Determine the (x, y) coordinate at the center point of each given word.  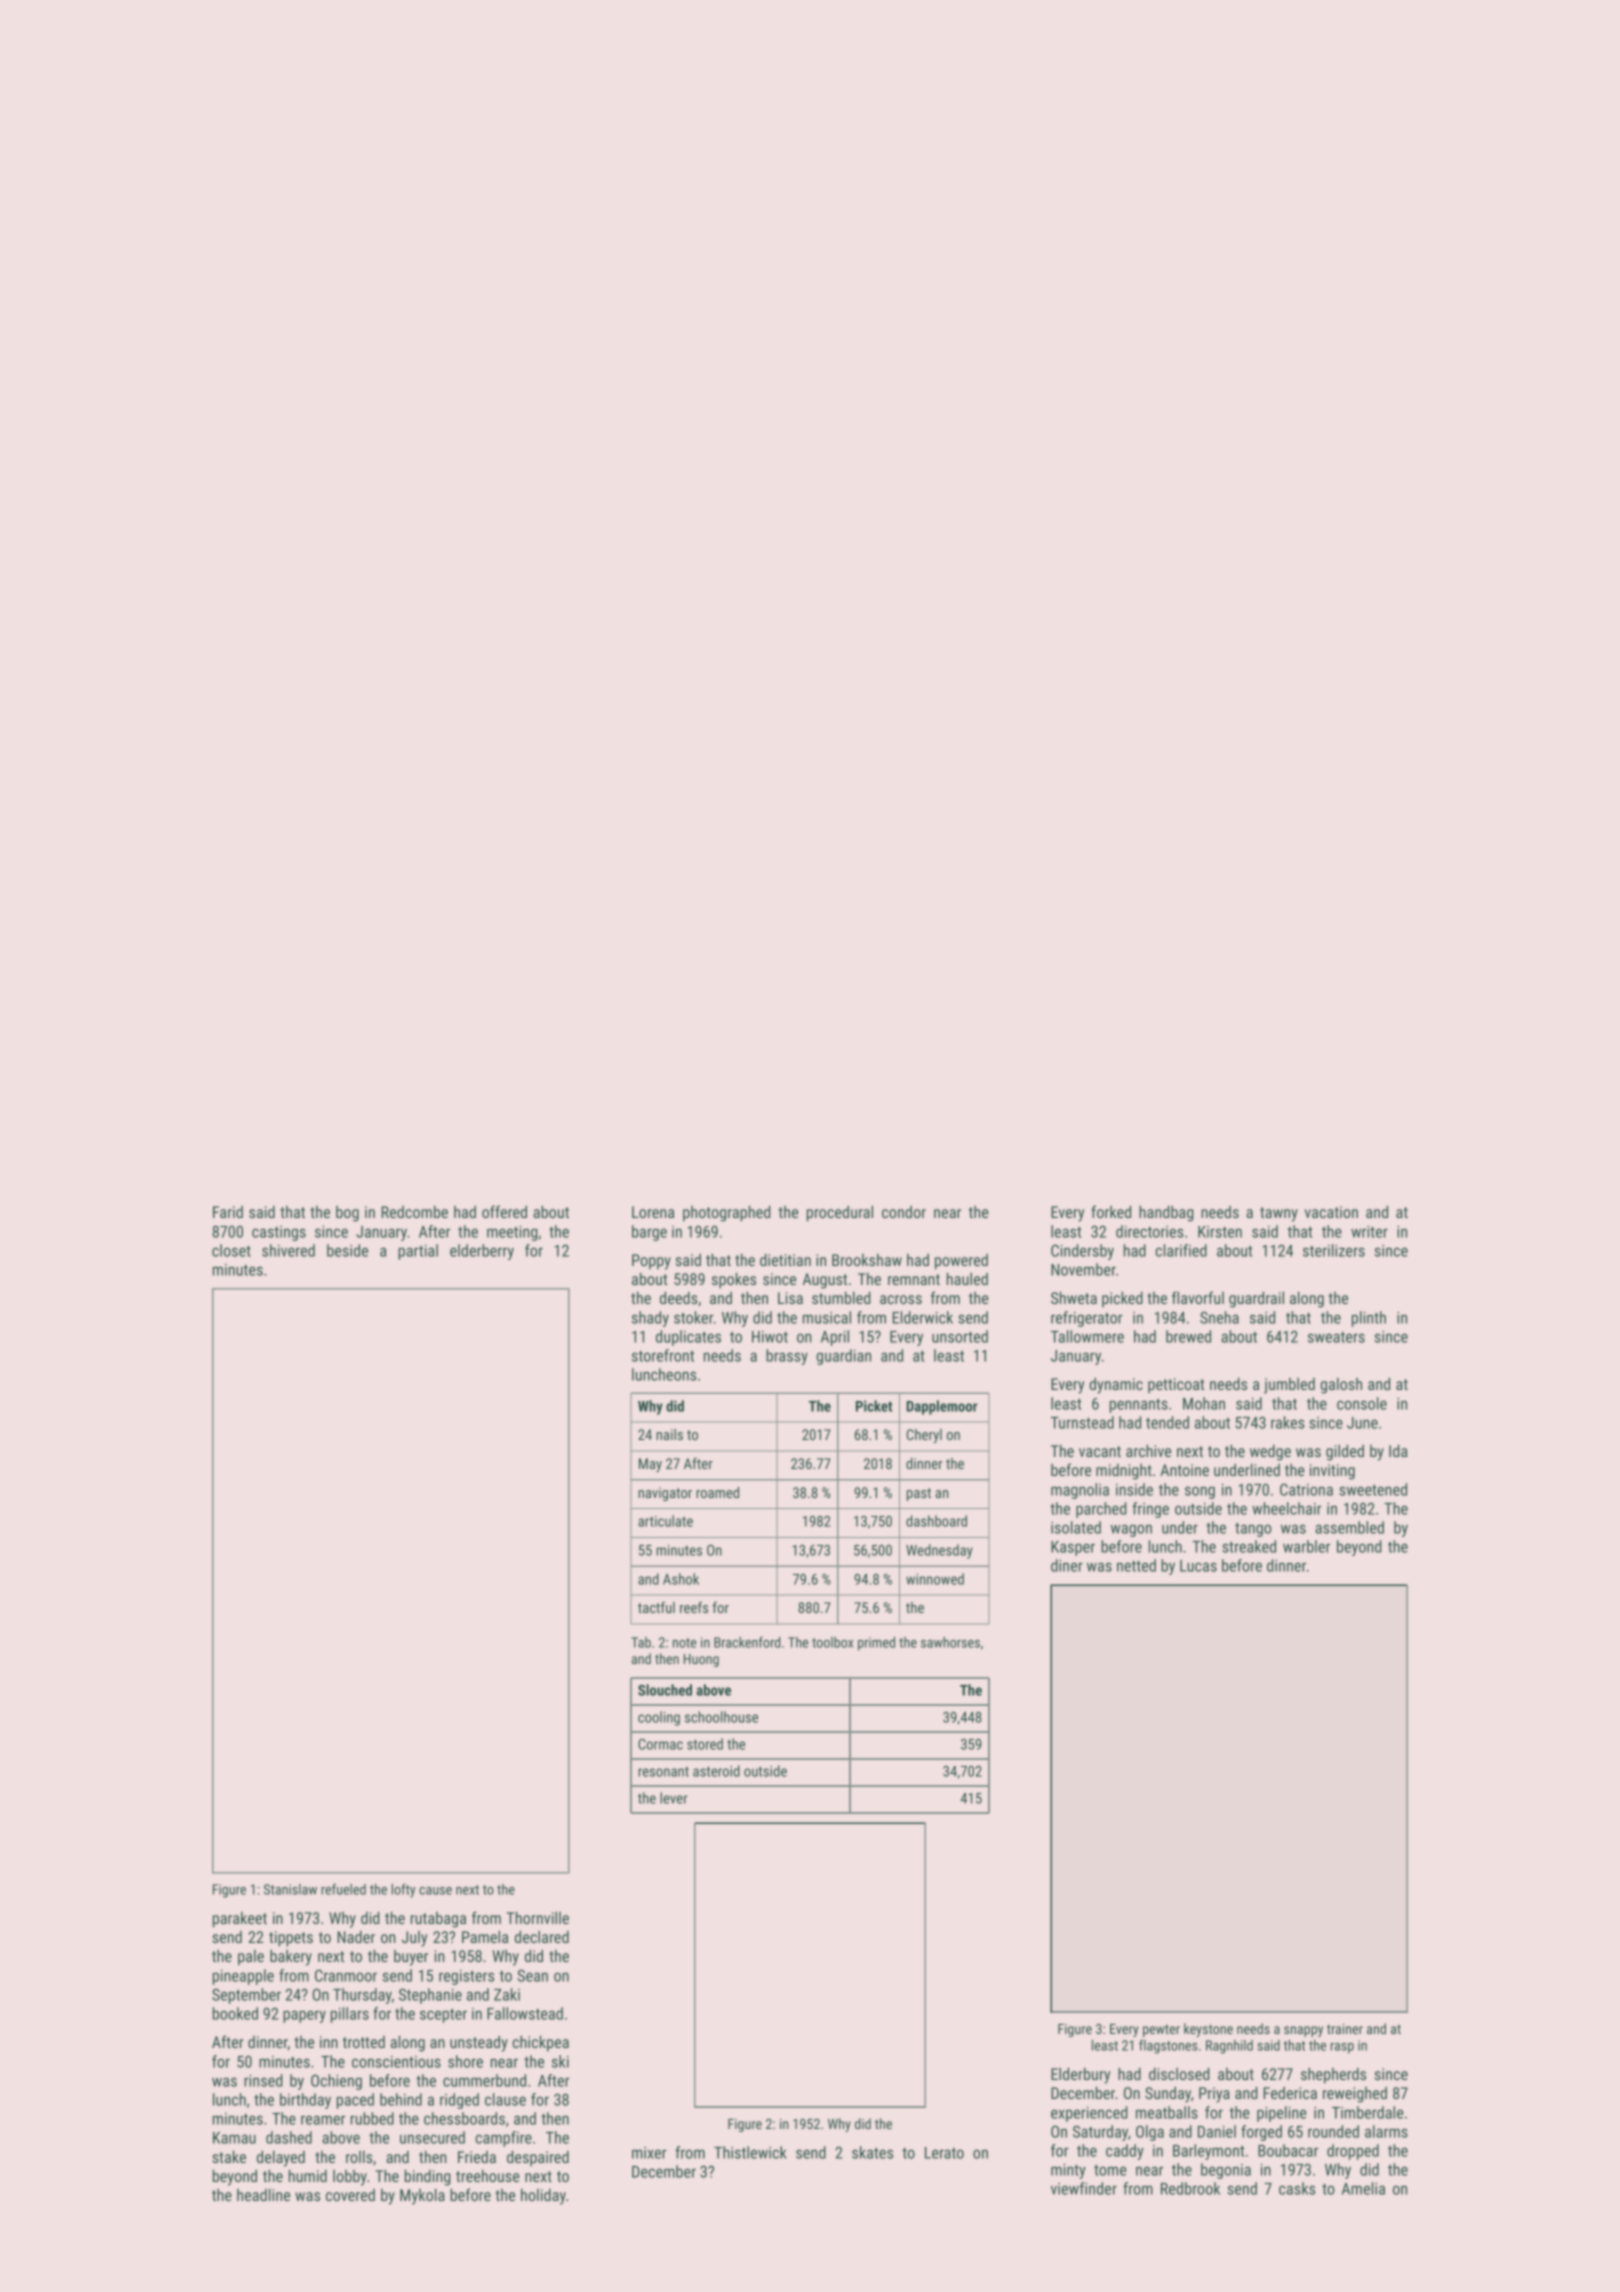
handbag (1166, 1213)
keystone (1208, 2030)
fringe (1150, 1510)
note (684, 1643)
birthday (305, 2101)
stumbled (841, 1297)
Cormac (660, 1744)
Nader (356, 1937)
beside (347, 1250)
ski (560, 2061)
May (650, 1465)
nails (669, 1434)
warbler (1306, 1546)
